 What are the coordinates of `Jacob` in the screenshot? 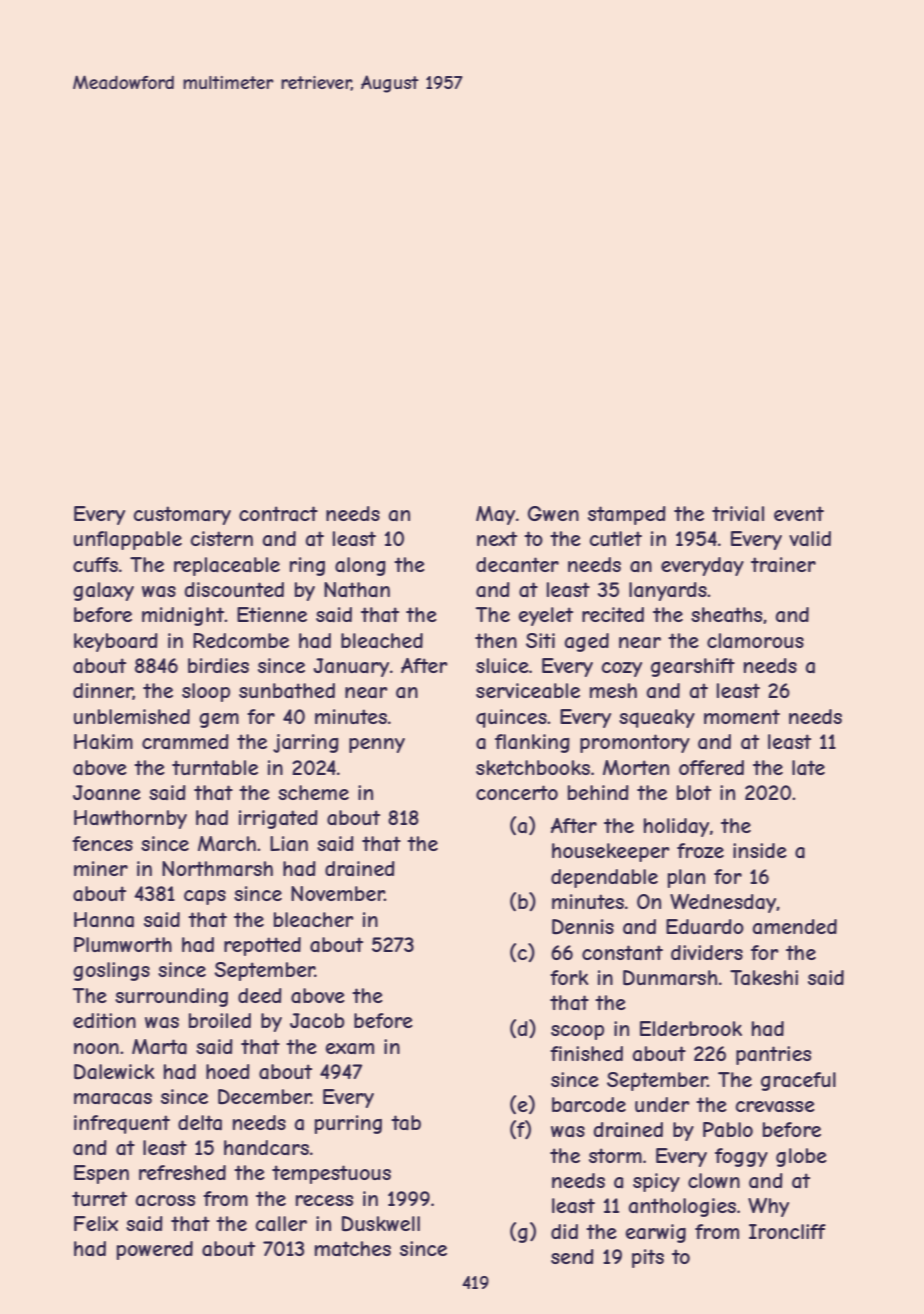 It's located at (317, 1021).
